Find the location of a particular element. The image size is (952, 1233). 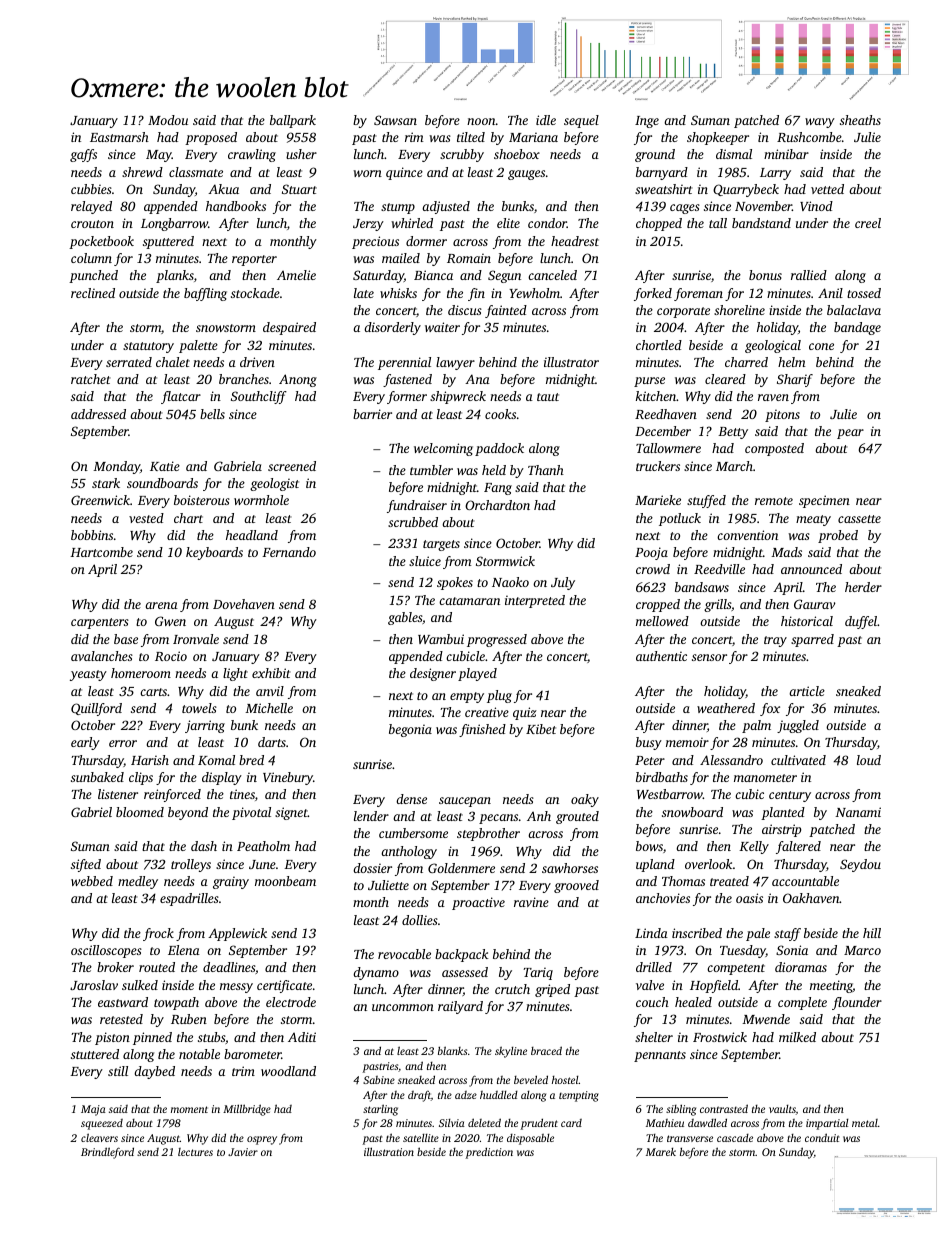

Tariq is located at coordinates (538, 973).
